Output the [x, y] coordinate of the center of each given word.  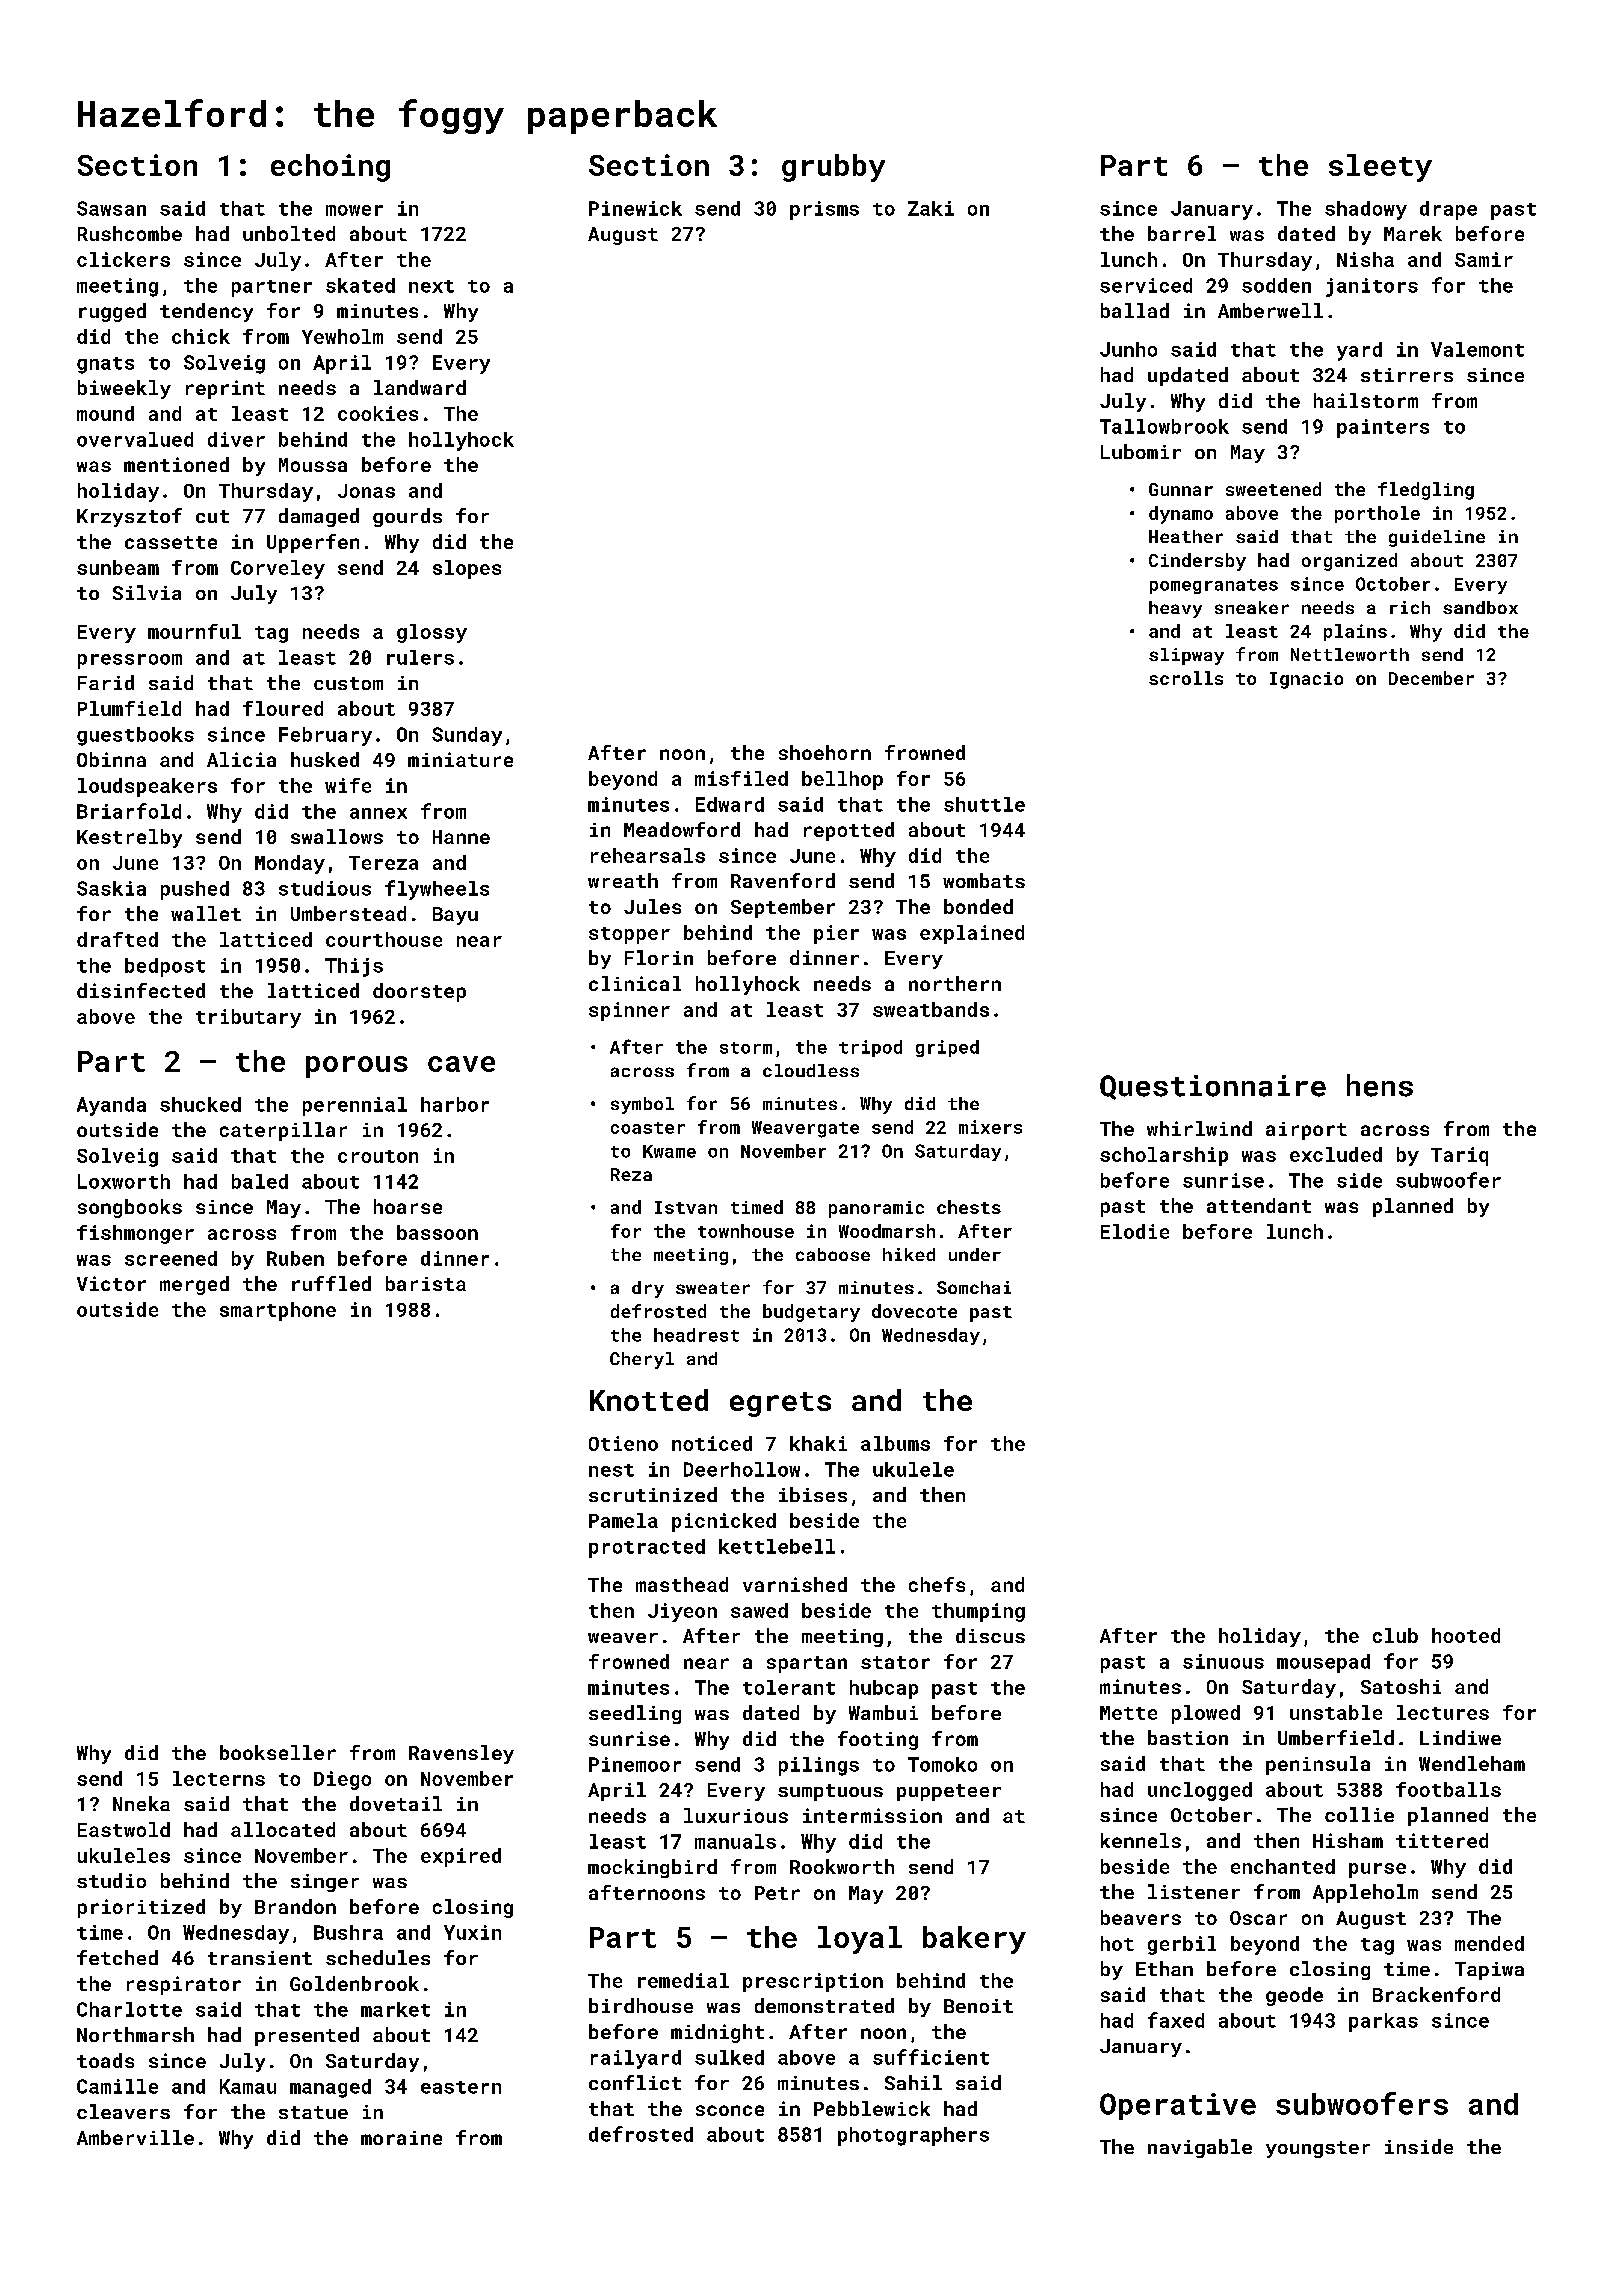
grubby [833, 168]
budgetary [811, 1313]
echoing [330, 168]
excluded [1336, 1154]
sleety [1380, 168]
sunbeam [118, 567]
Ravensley [461, 1754]
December [1431, 678]
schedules [378, 1957]
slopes [467, 569]
